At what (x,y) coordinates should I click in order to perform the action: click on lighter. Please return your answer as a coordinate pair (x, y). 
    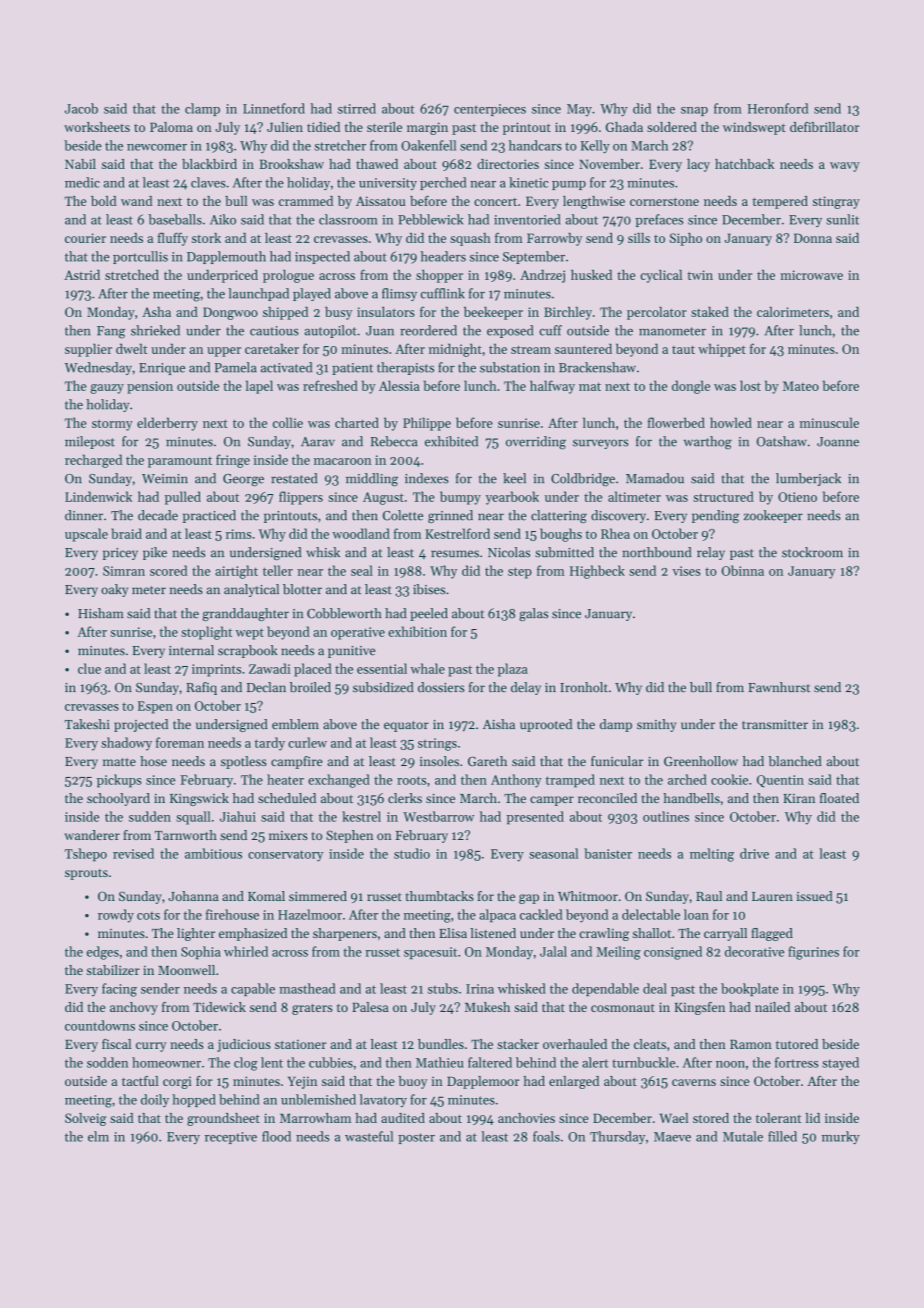
    Looking at the image, I should click on (196, 934).
